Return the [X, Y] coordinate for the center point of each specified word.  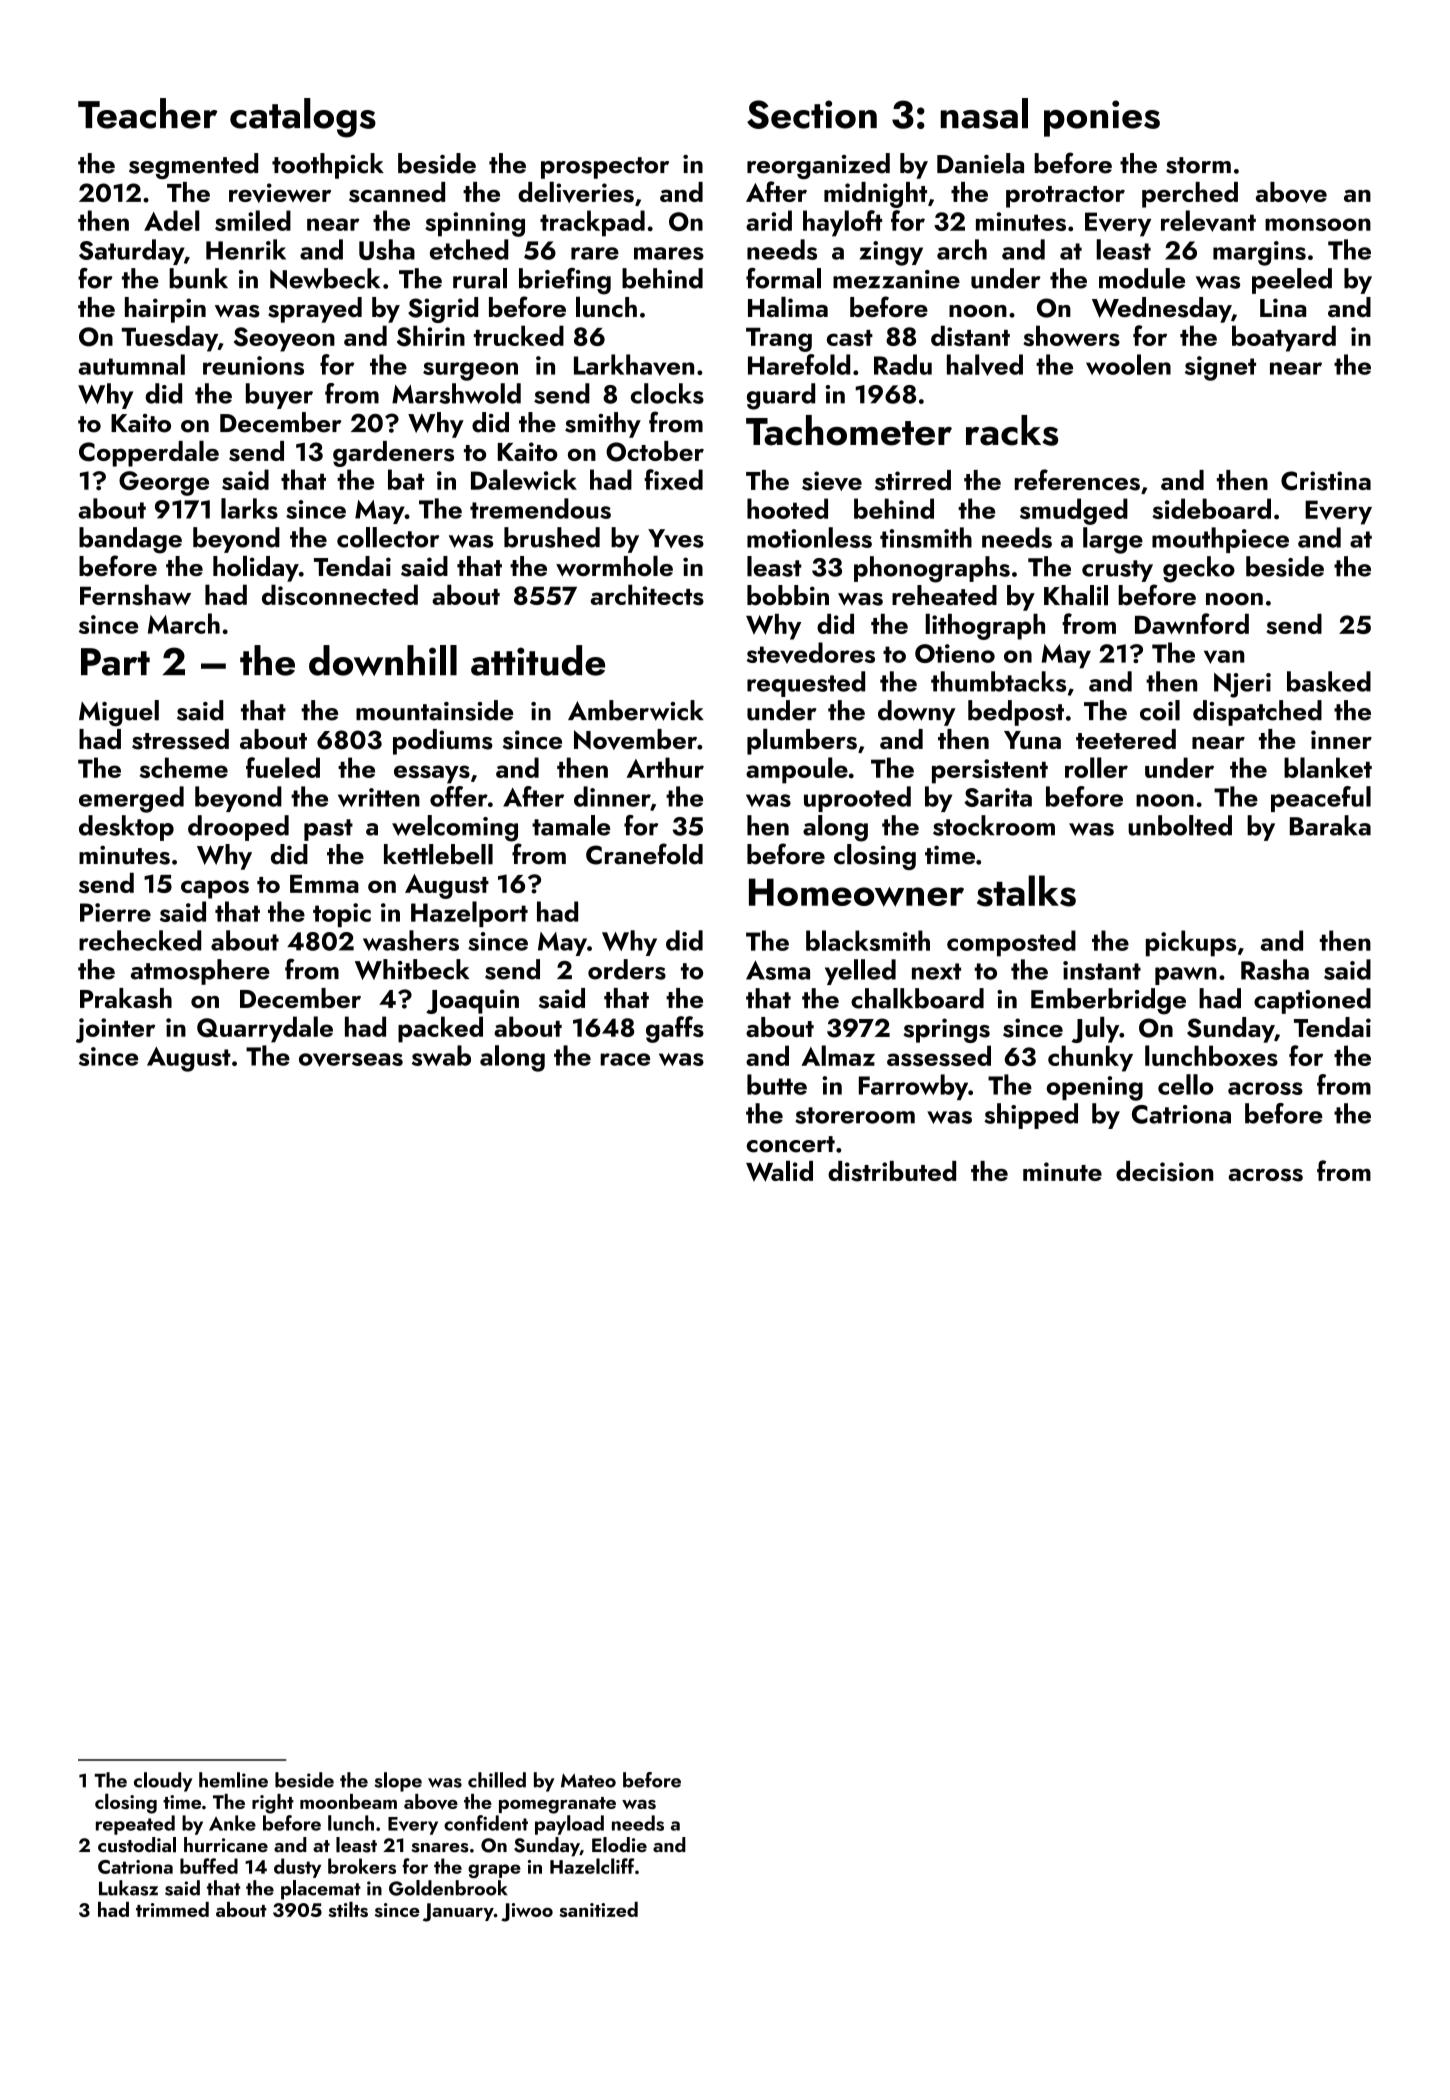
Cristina [1326, 481]
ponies [1102, 118]
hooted [787, 508]
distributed [892, 1171]
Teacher [148, 113]
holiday [256, 568]
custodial [137, 1845]
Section [812, 114]
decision [1164, 1171]
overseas [351, 1060]
